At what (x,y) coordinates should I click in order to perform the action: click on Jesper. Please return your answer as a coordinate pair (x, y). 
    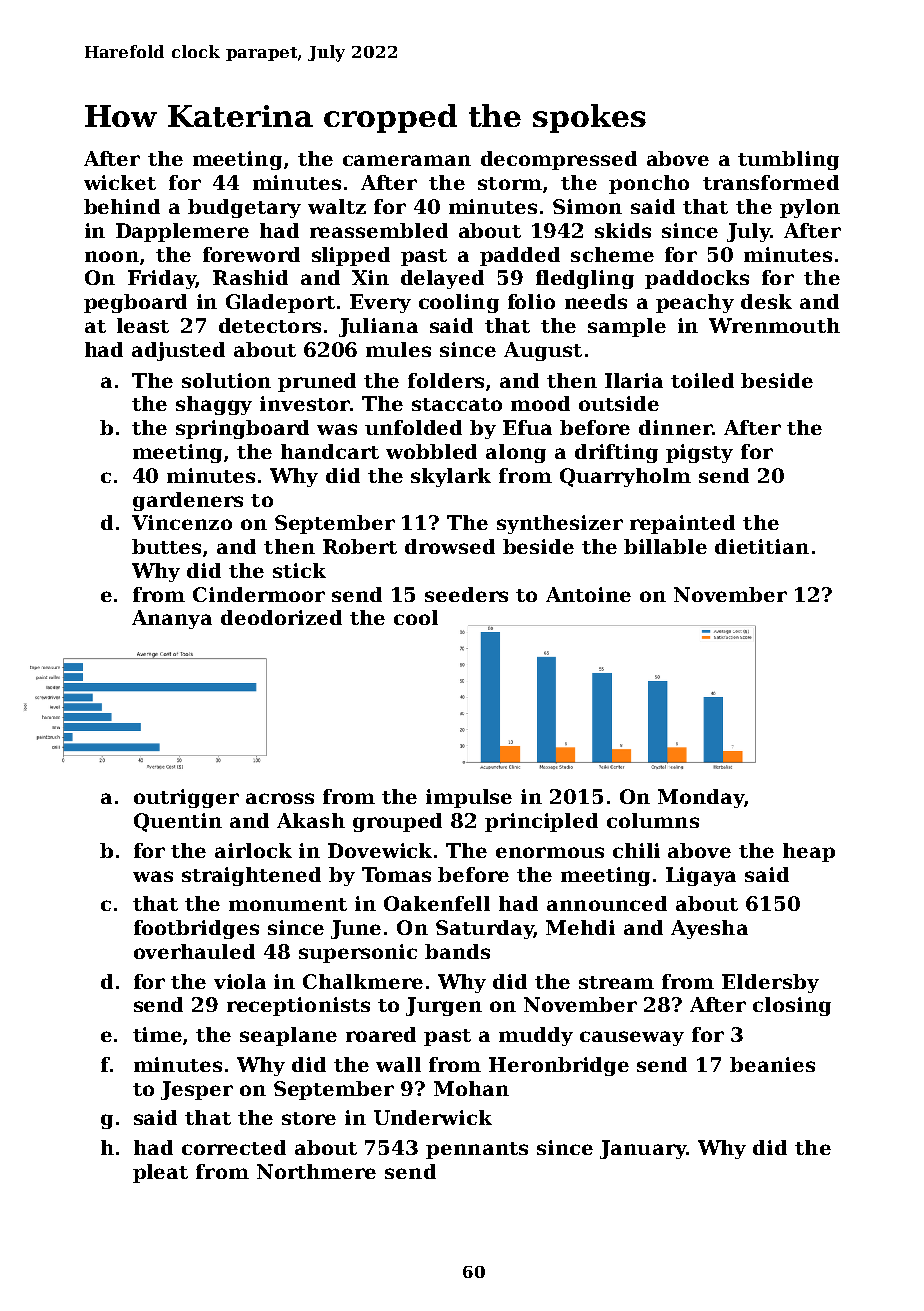
    Looking at the image, I should click on (197, 1090).
